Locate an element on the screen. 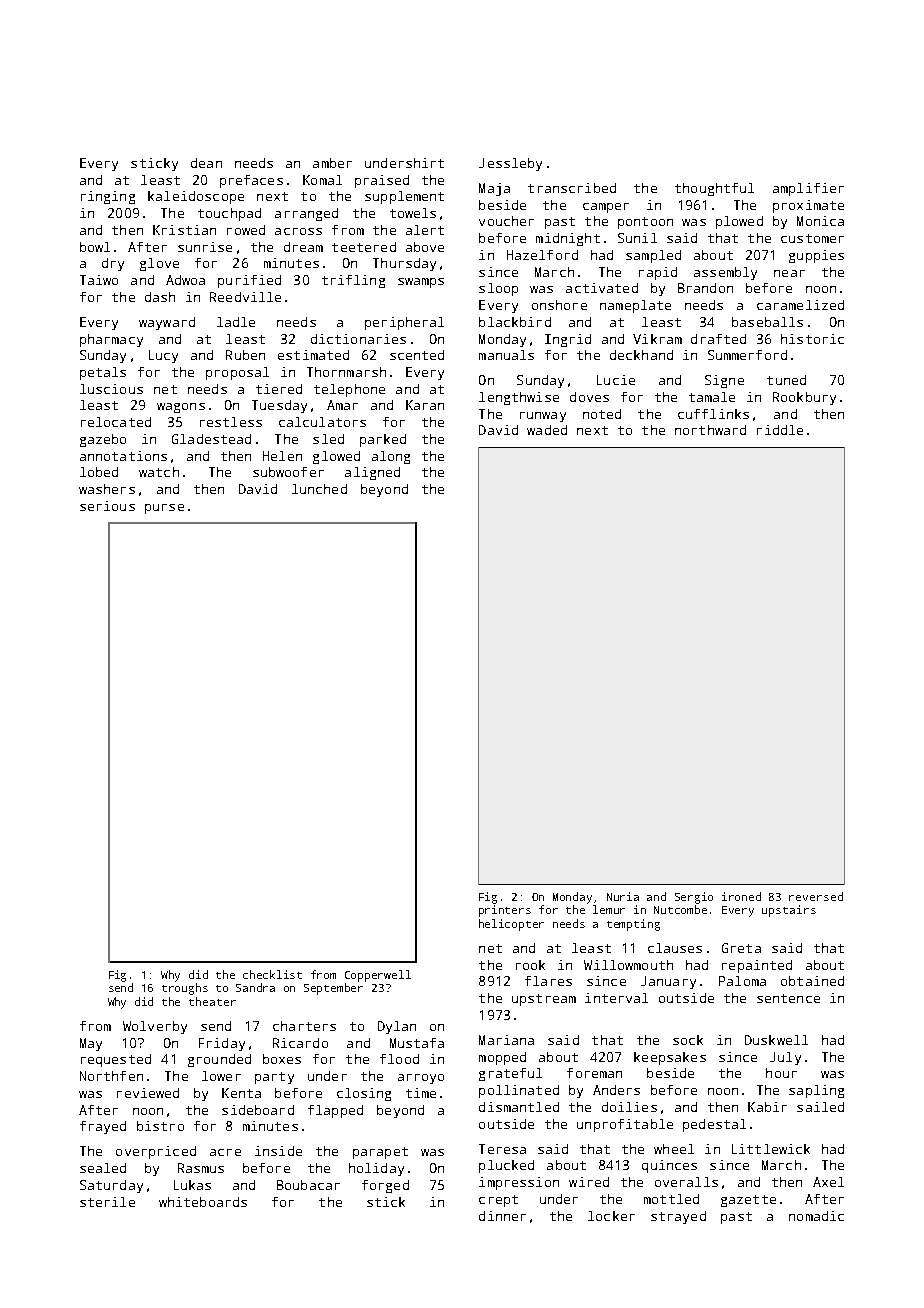  purse is located at coordinates (164, 509).
